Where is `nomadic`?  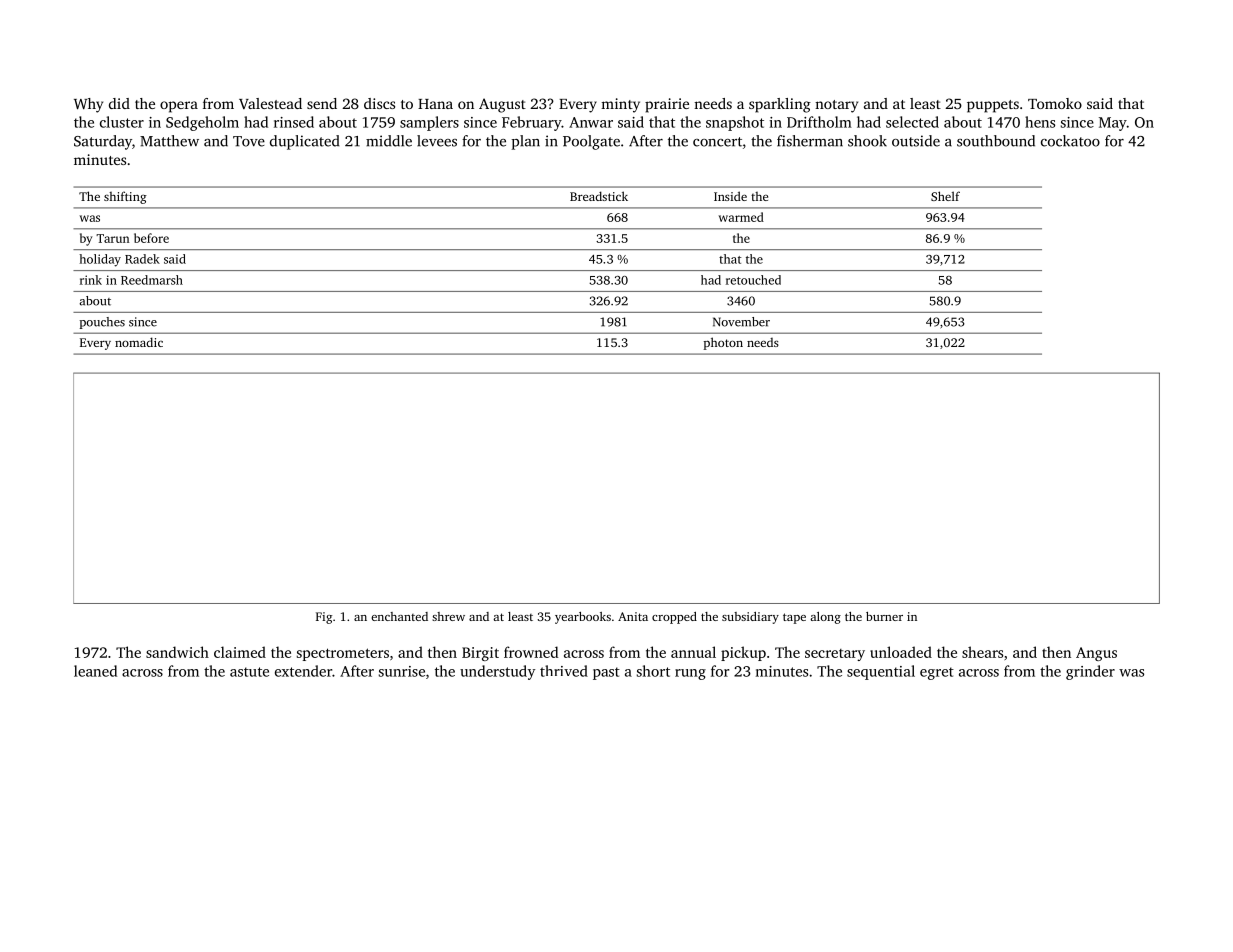 nomadic is located at coordinates (139, 342).
